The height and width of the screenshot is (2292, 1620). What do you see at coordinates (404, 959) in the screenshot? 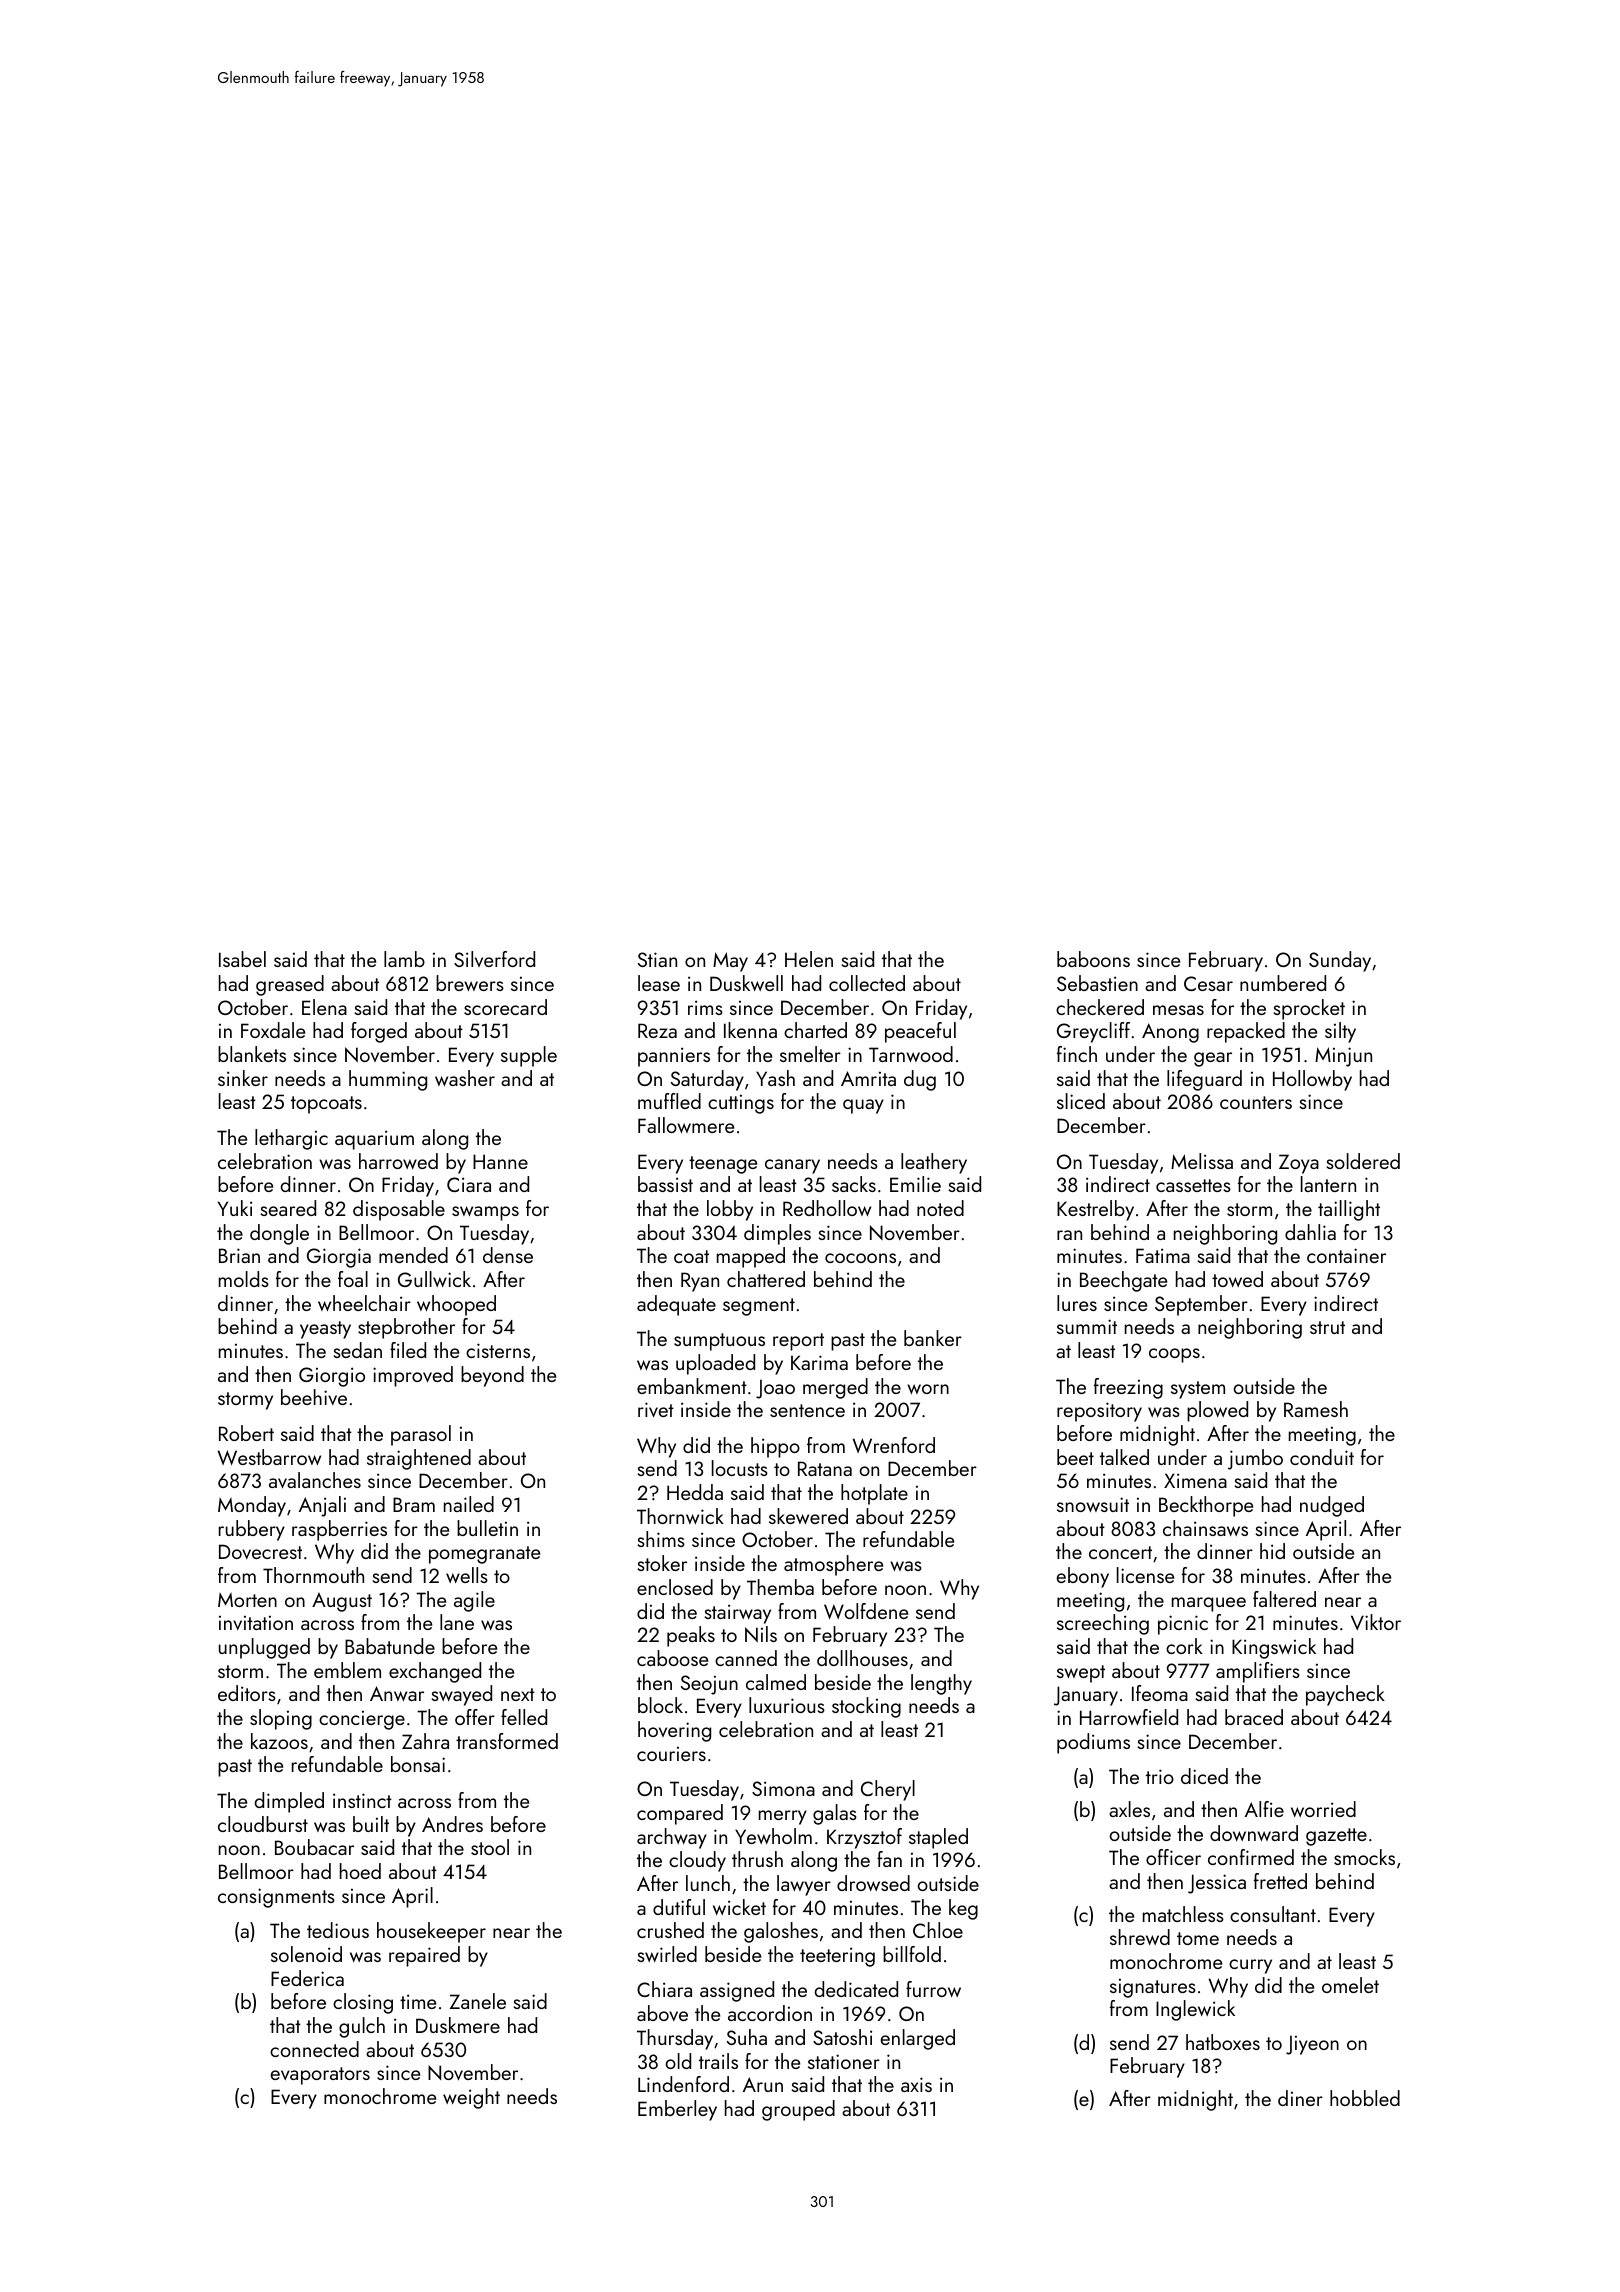
I see `lamb` at bounding box center [404, 959].
